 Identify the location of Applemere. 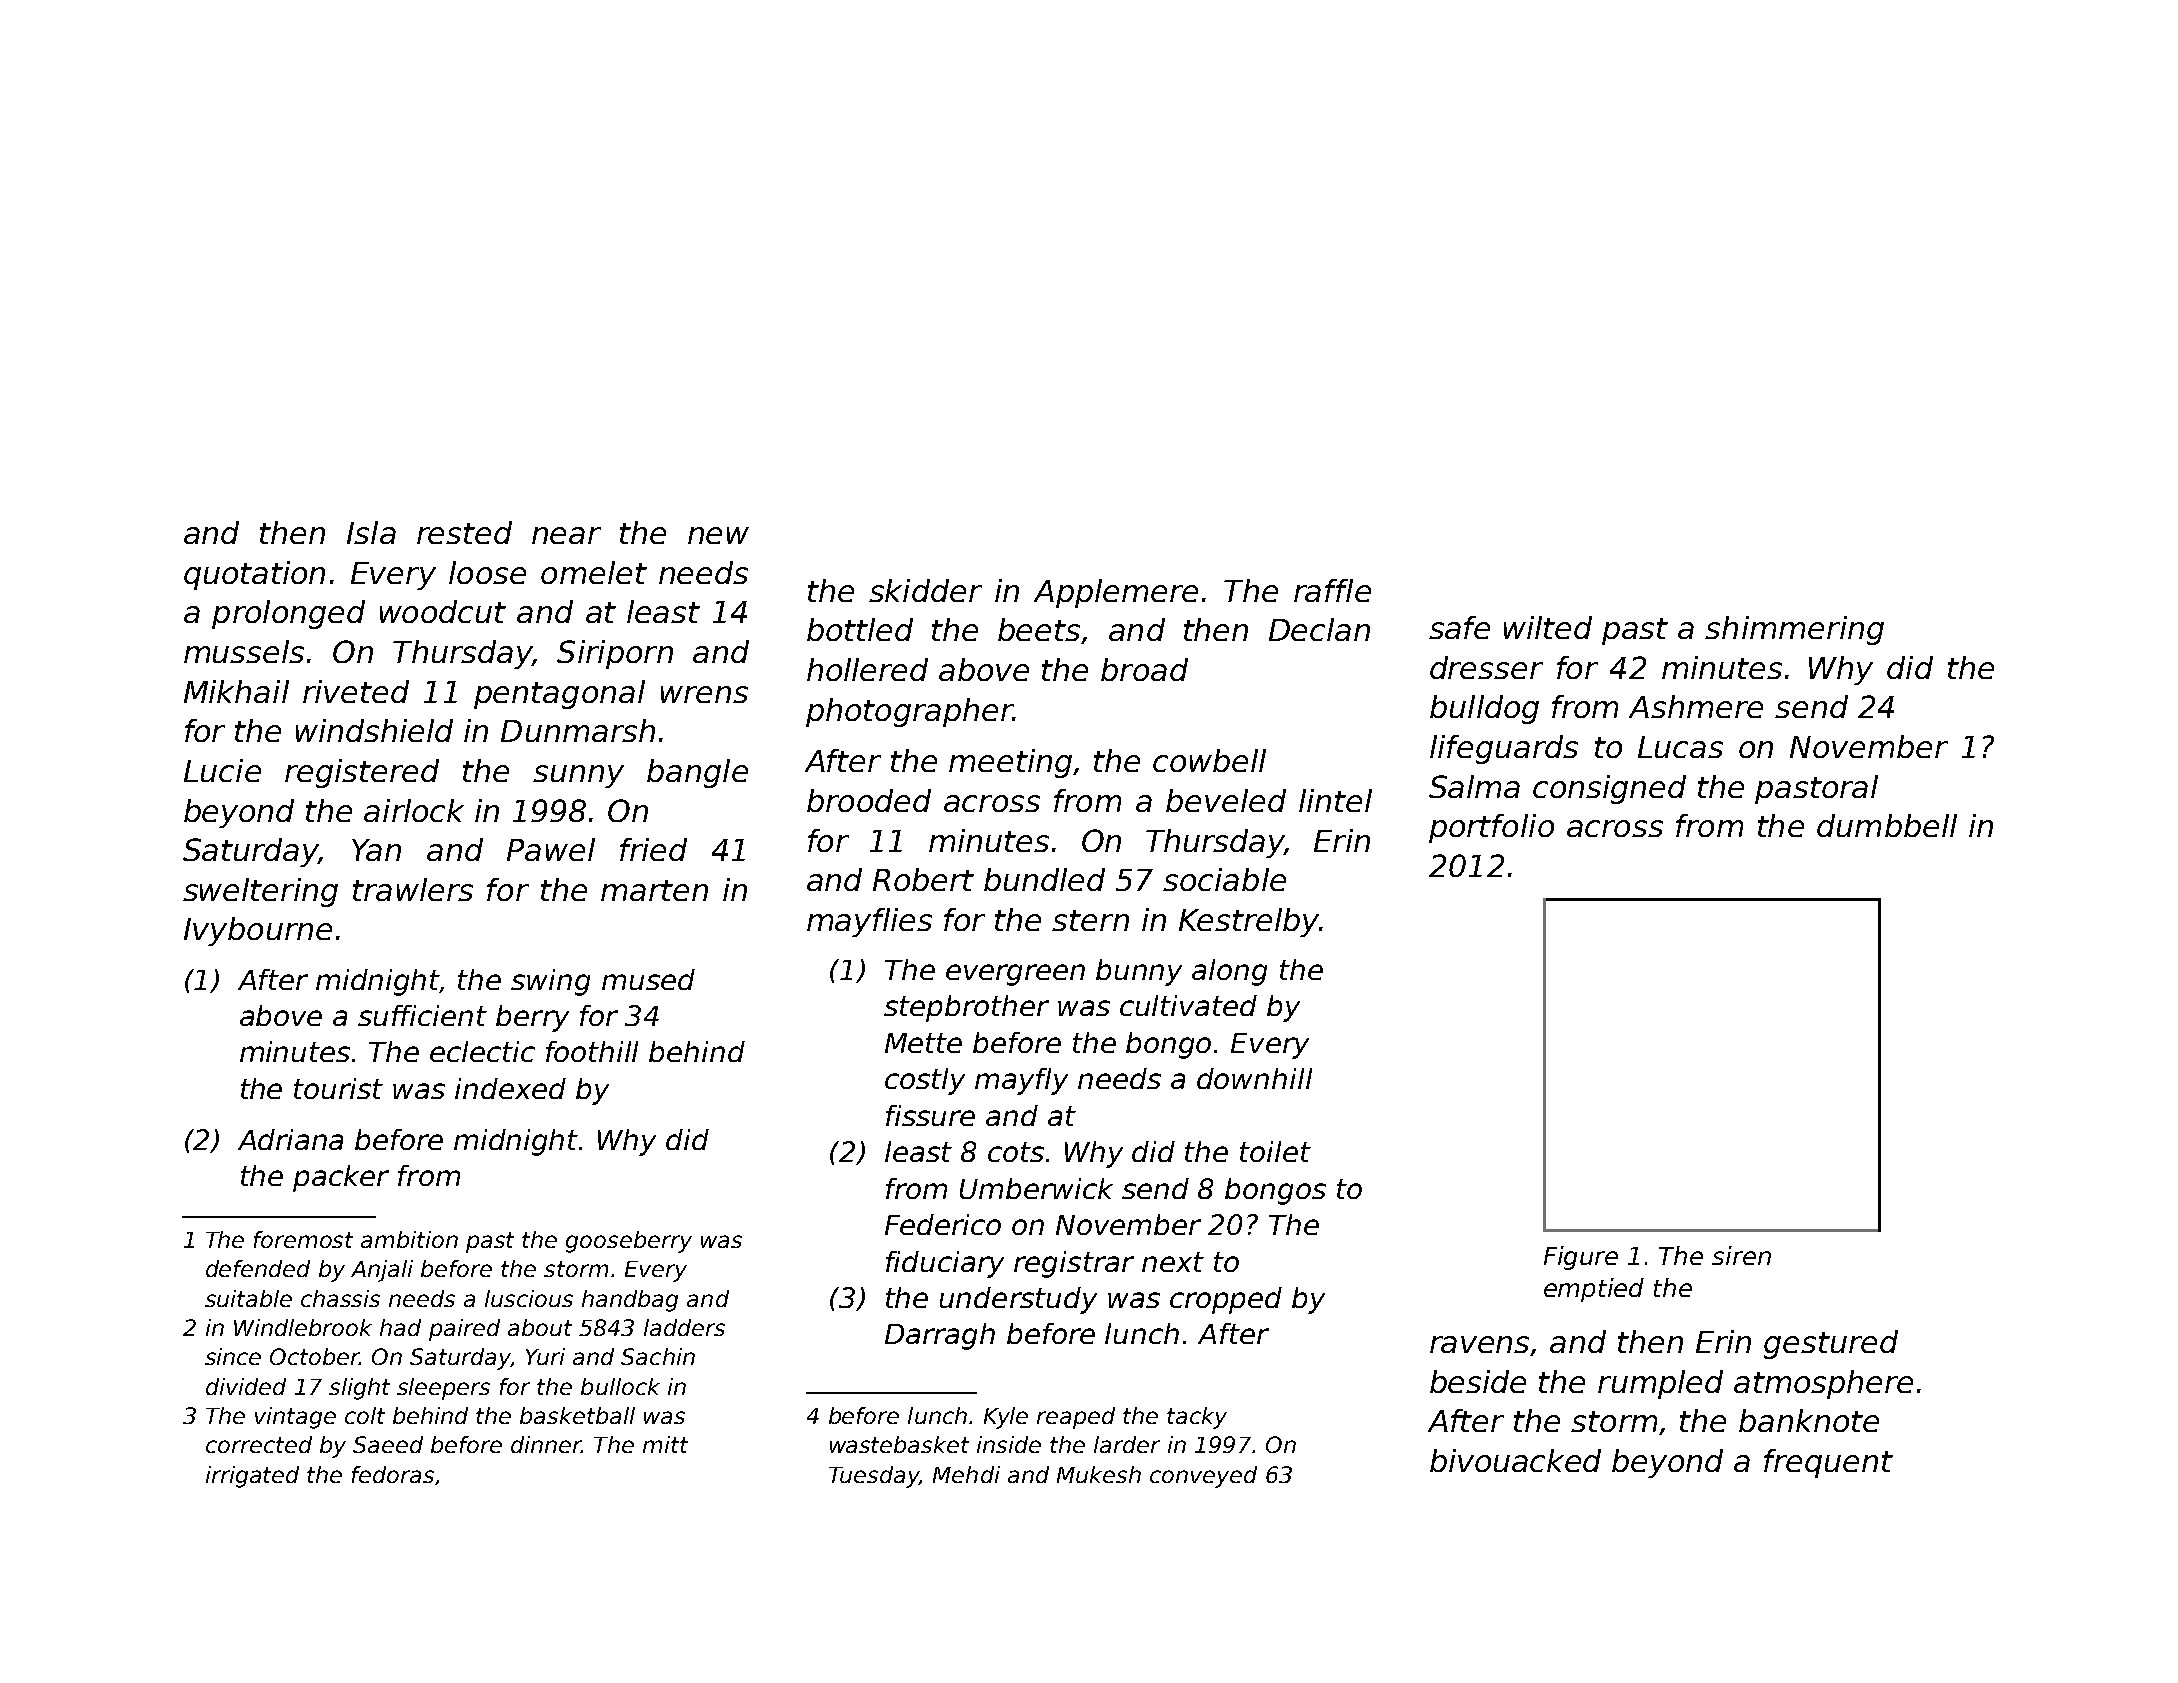
(1116, 593).
